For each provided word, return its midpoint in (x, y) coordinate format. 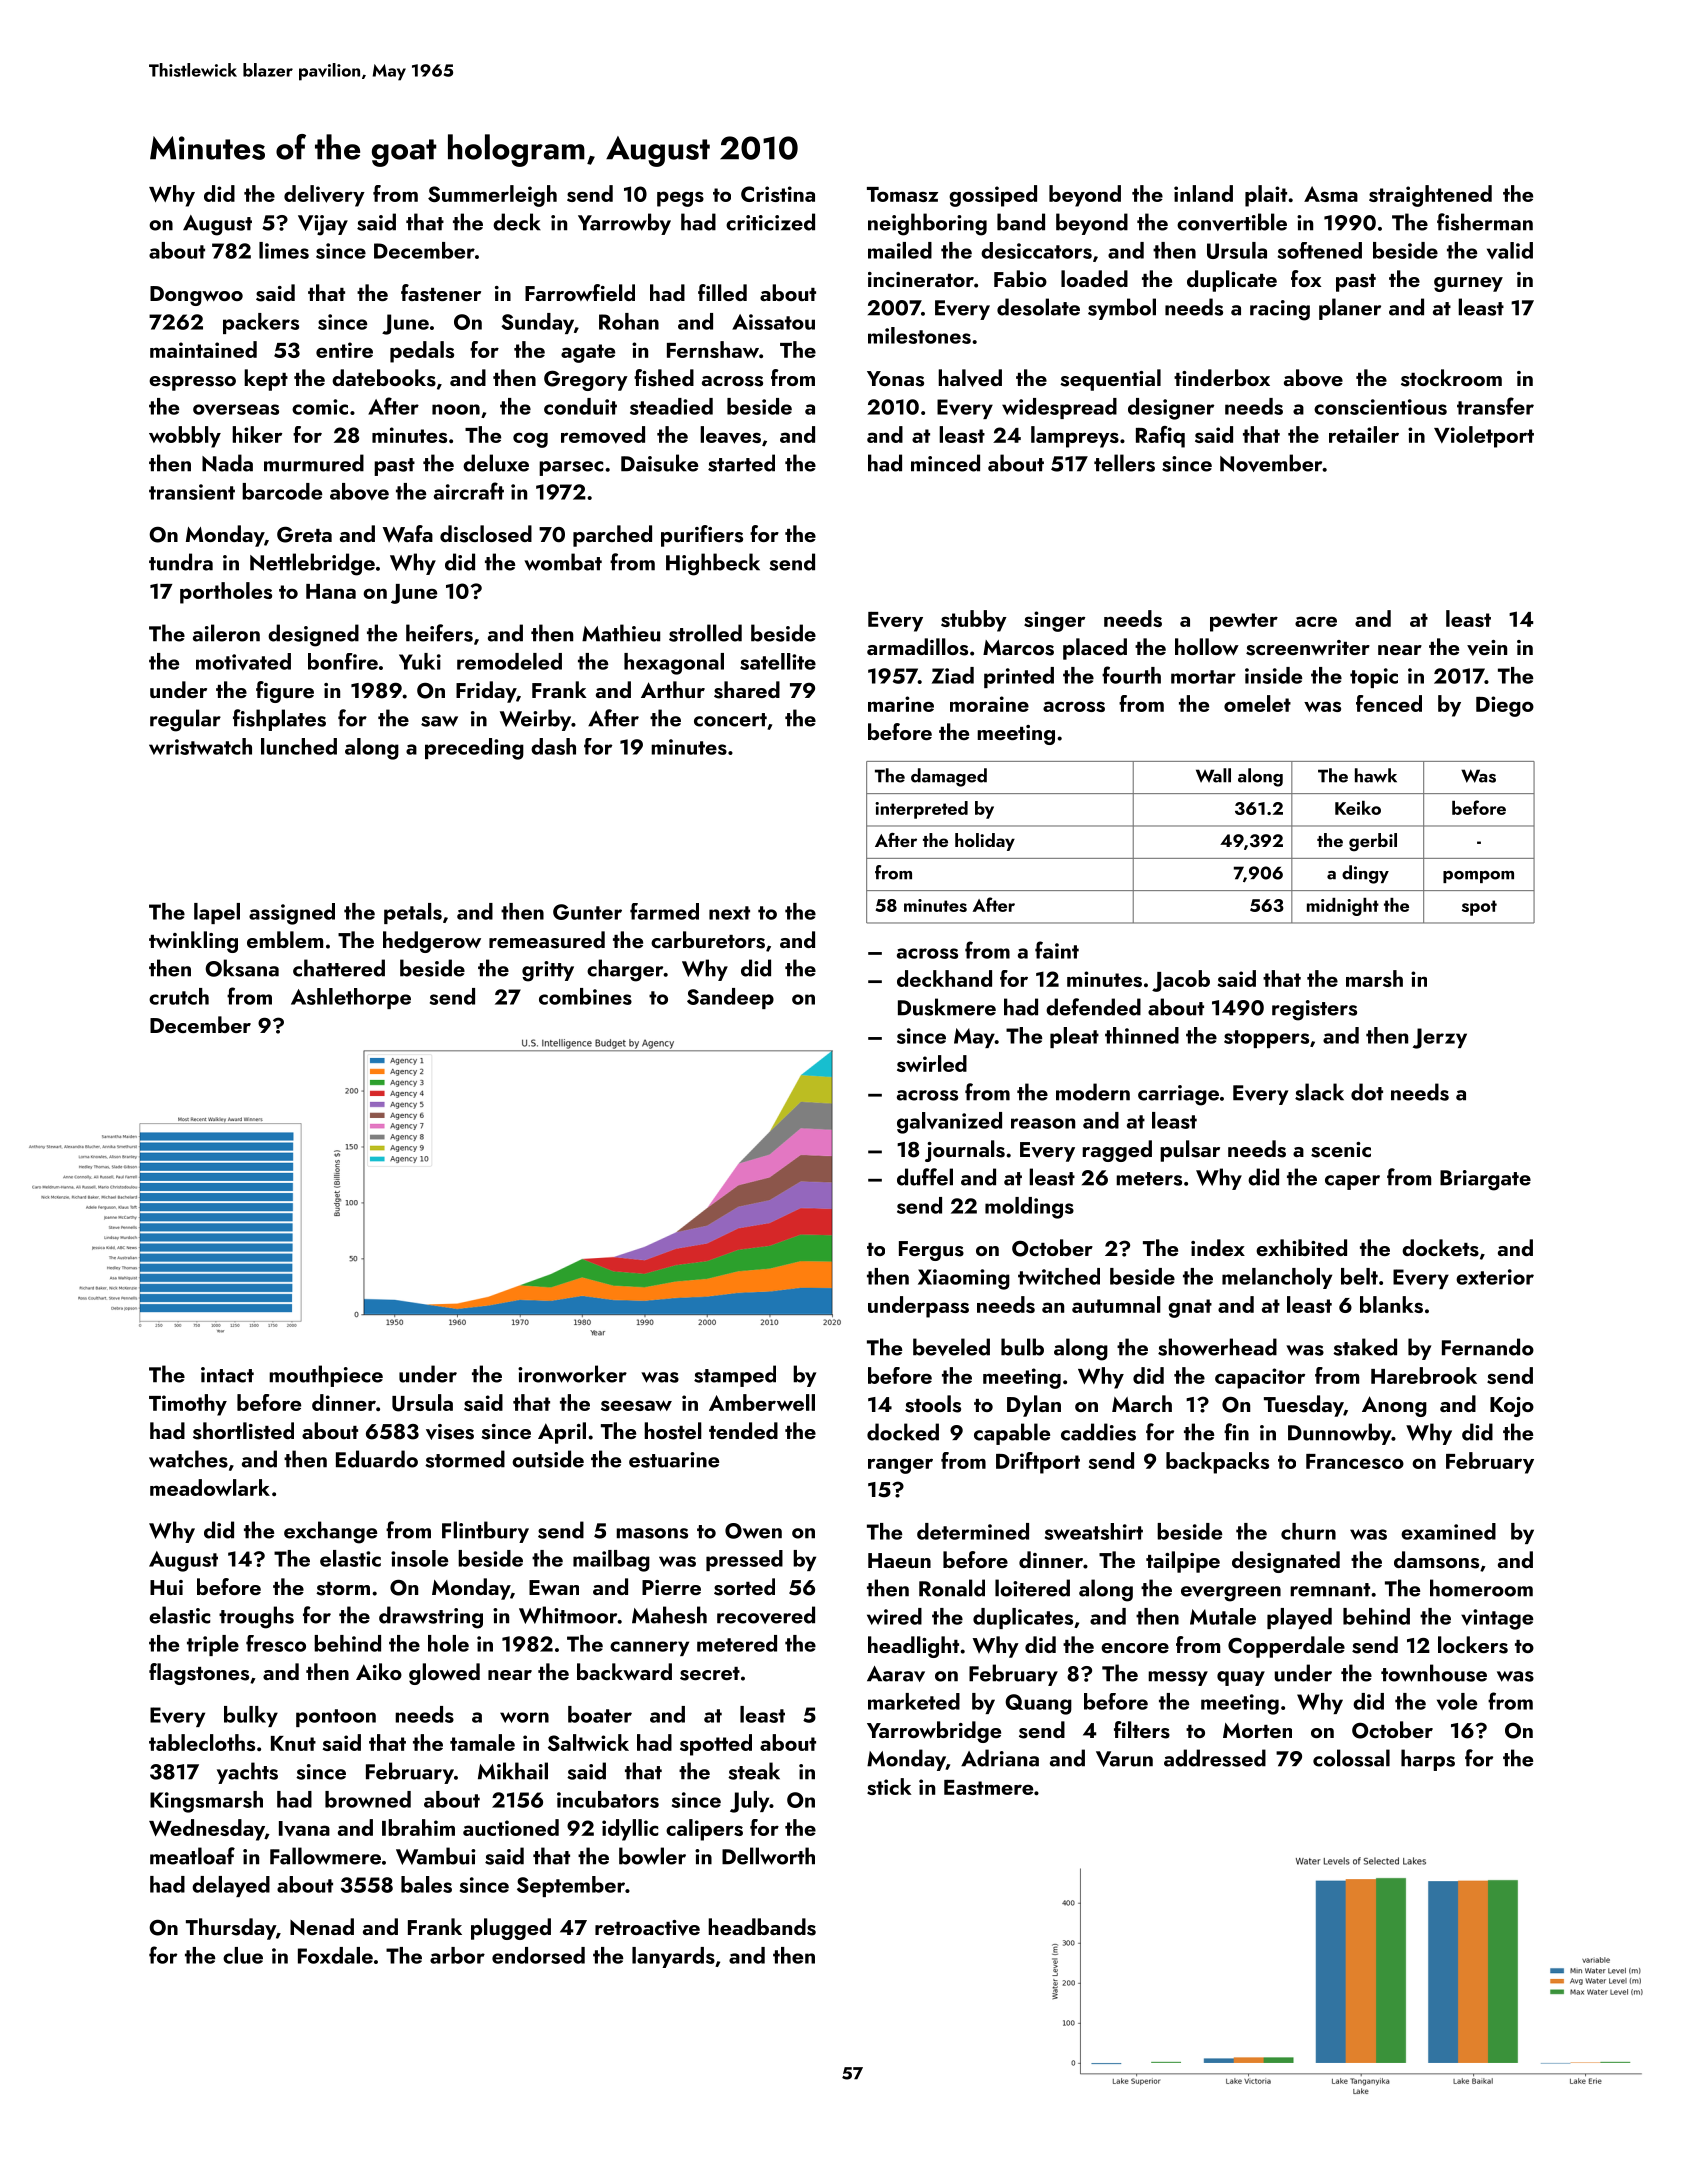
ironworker (572, 1374)
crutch (179, 996)
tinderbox (1222, 377)
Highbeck (713, 564)
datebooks (384, 378)
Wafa (408, 534)
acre (1316, 621)
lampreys (1075, 437)
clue (243, 1955)
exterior (1495, 1277)
